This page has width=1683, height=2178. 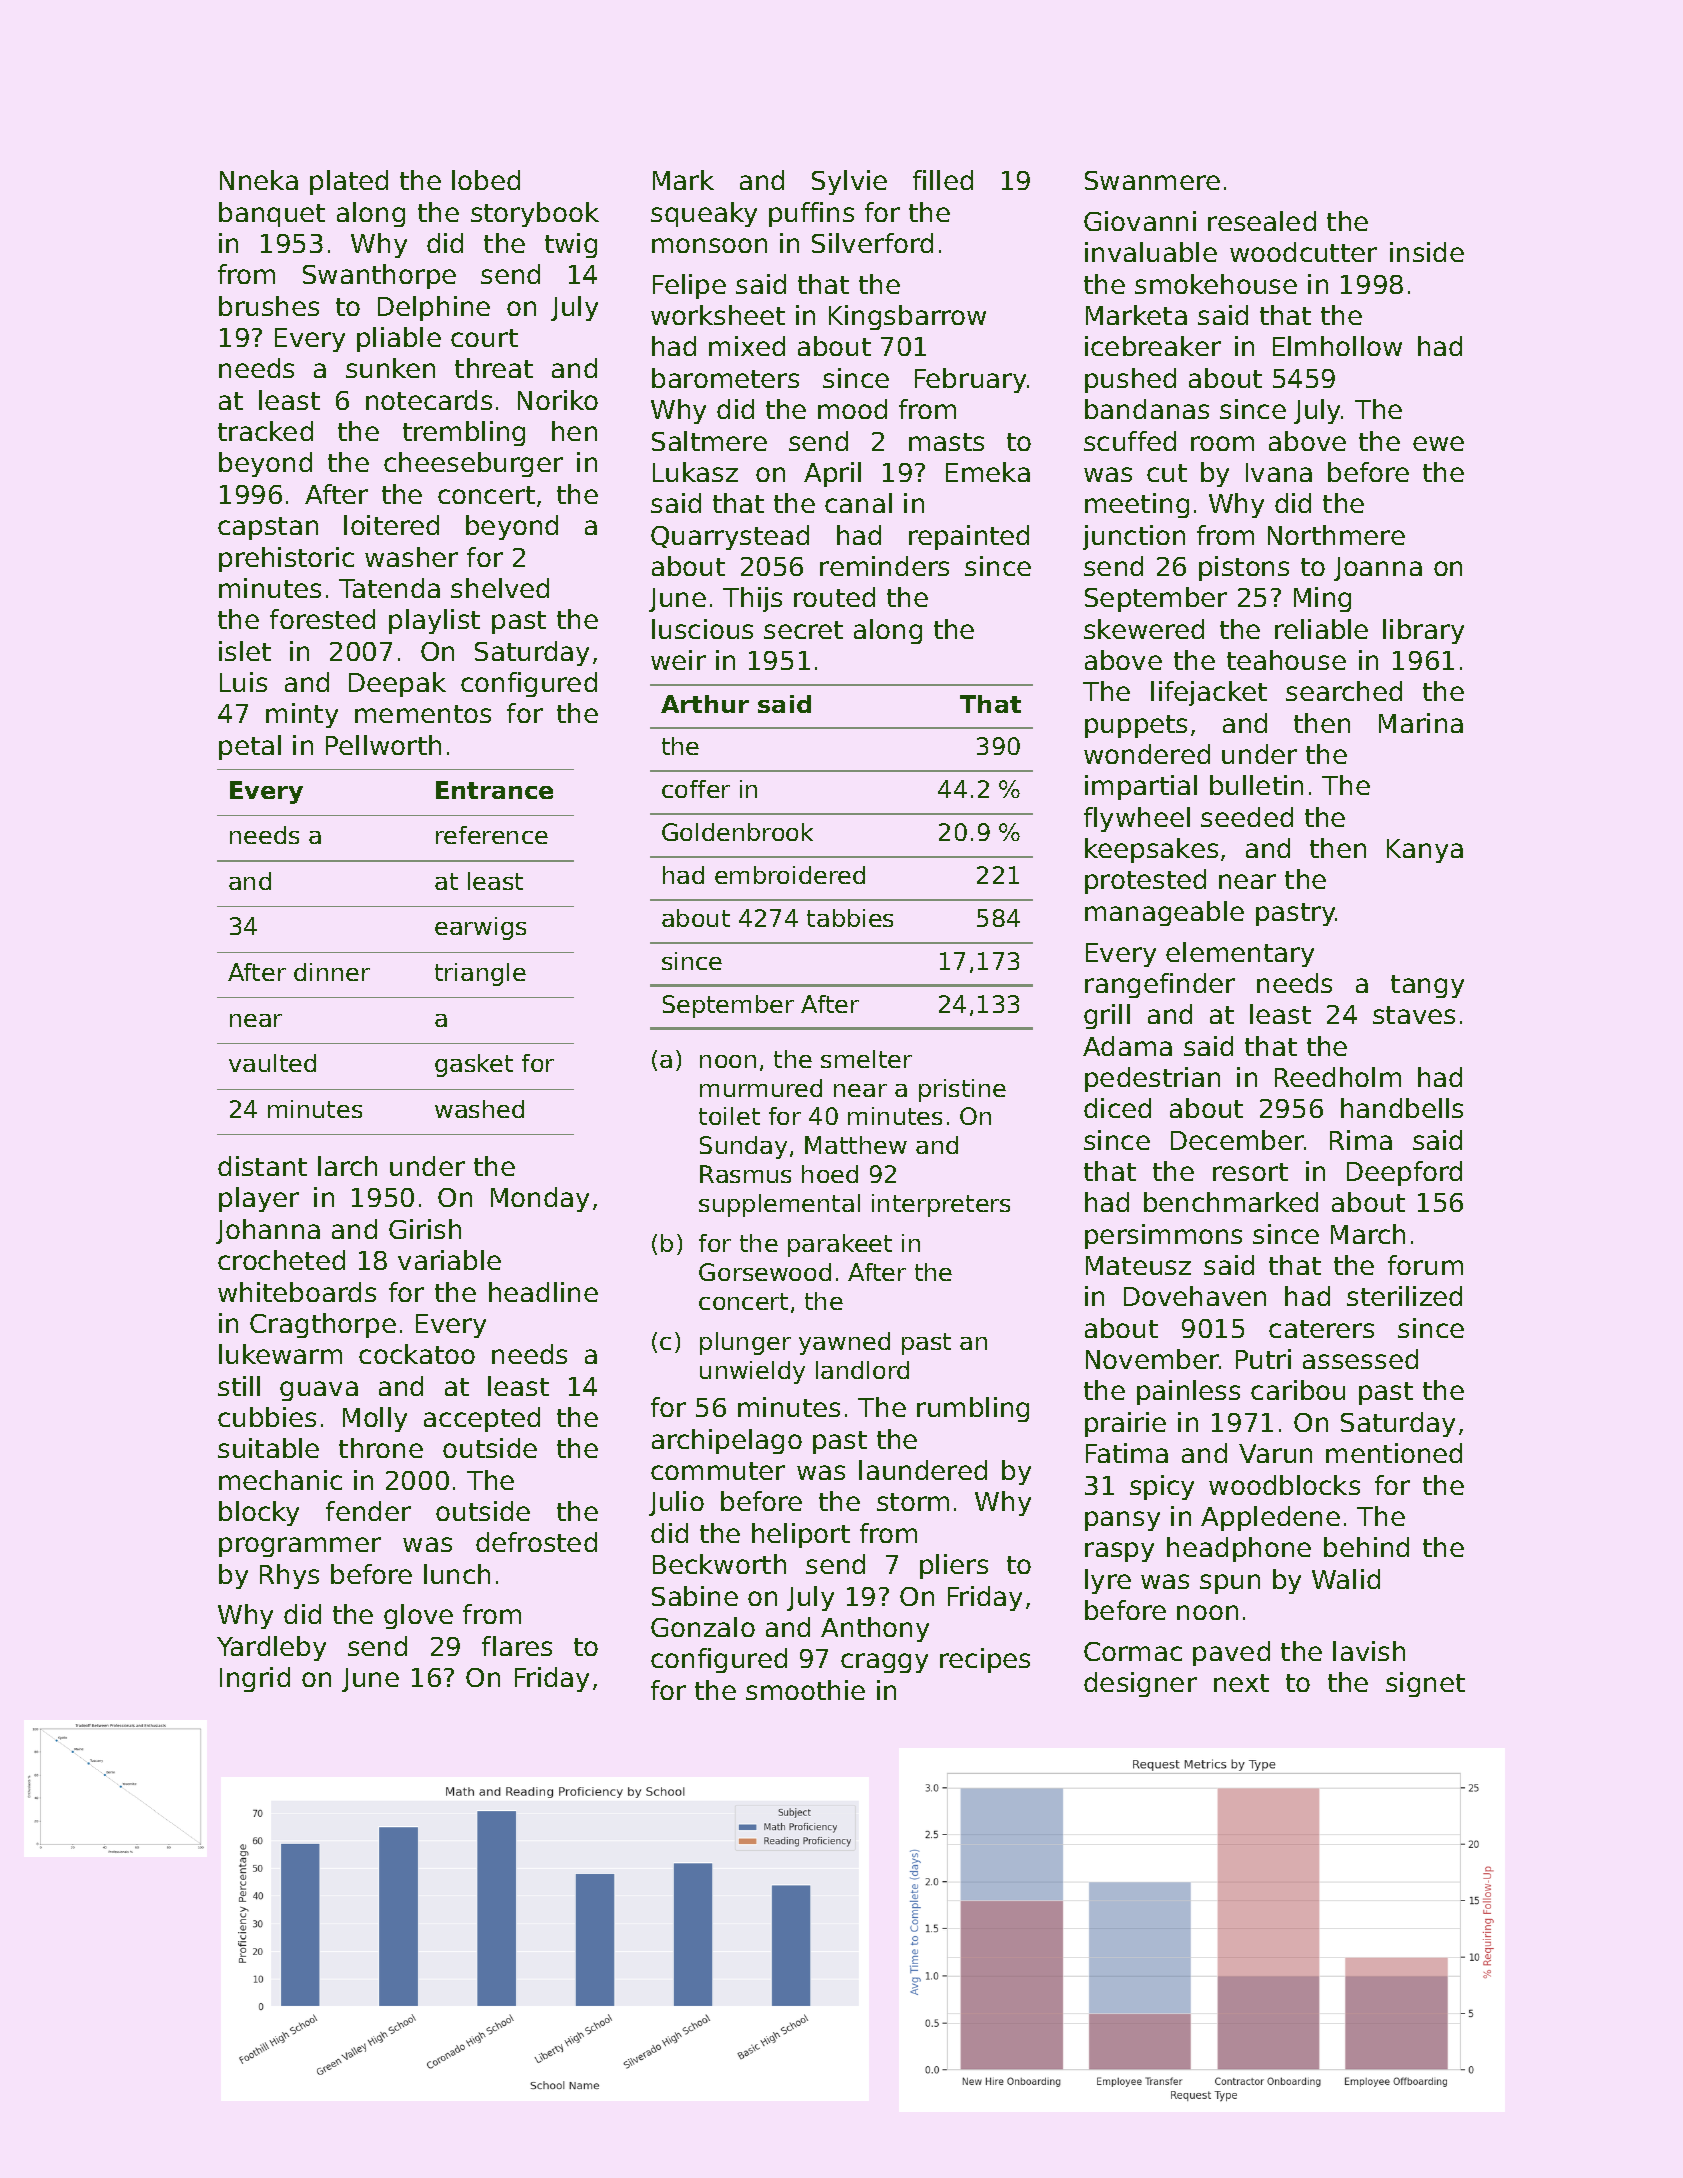 I want to click on Girish, so click(x=425, y=1229).
